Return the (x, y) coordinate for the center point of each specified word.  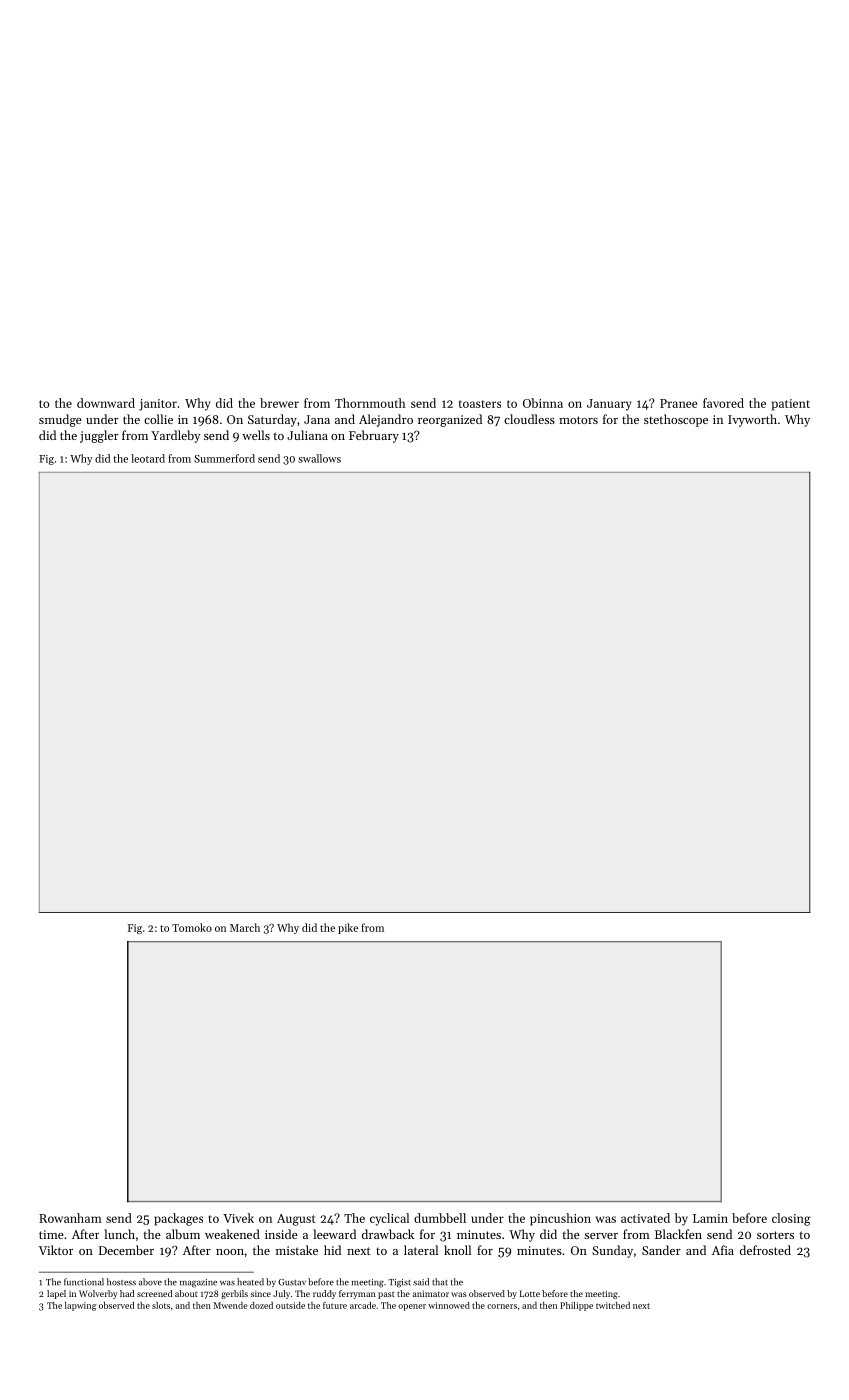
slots (161, 1305)
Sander (661, 1250)
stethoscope (676, 420)
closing (791, 1219)
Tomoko (192, 927)
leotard (148, 458)
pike (348, 928)
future (335, 1305)
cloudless (529, 419)
